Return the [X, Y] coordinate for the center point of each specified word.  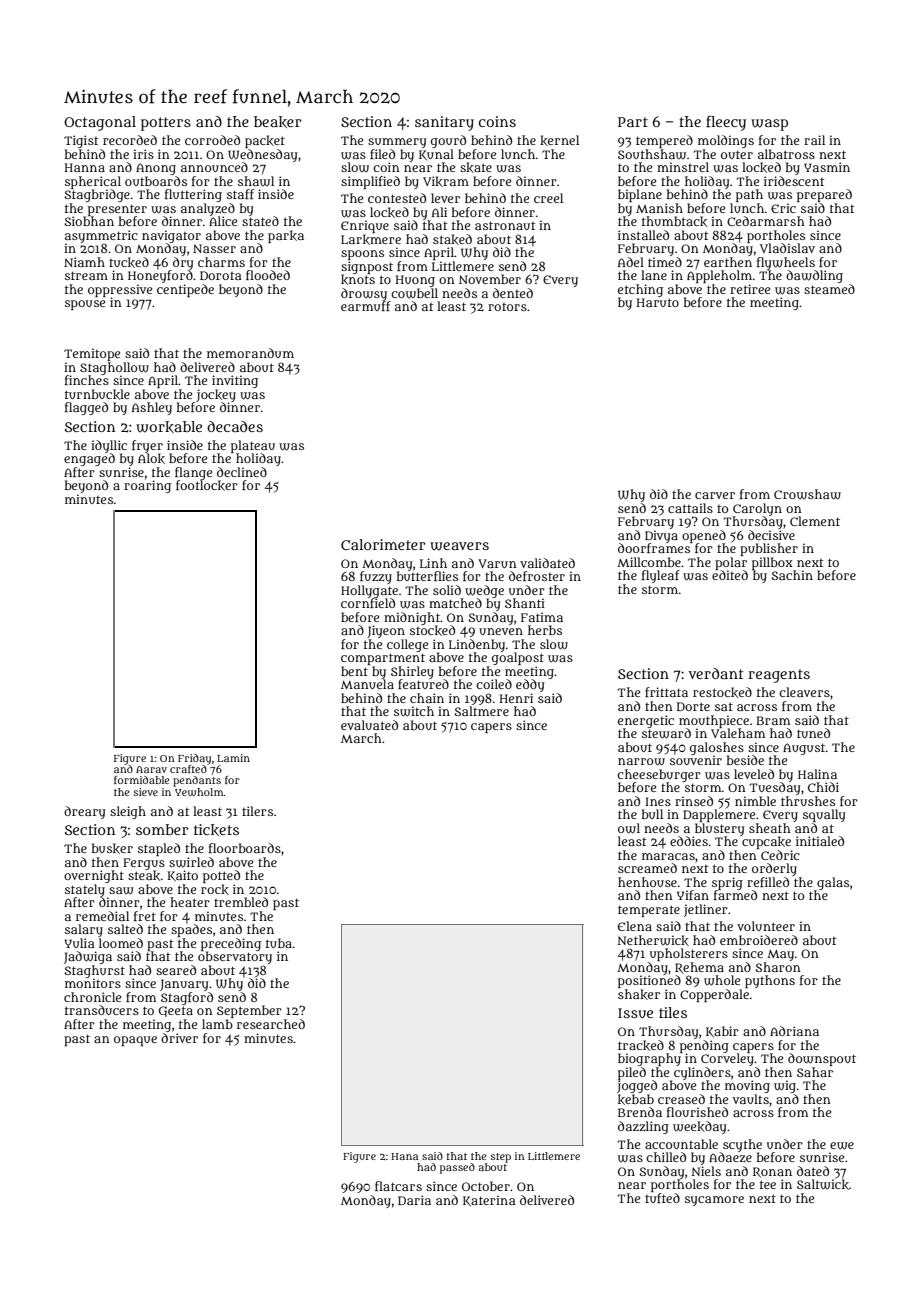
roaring [147, 486]
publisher [769, 549]
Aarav [151, 769]
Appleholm [719, 276]
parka [286, 236]
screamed [647, 868]
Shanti [525, 603]
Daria [414, 1200]
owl [629, 828]
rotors [507, 307]
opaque [135, 1041]
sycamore [714, 1201]
